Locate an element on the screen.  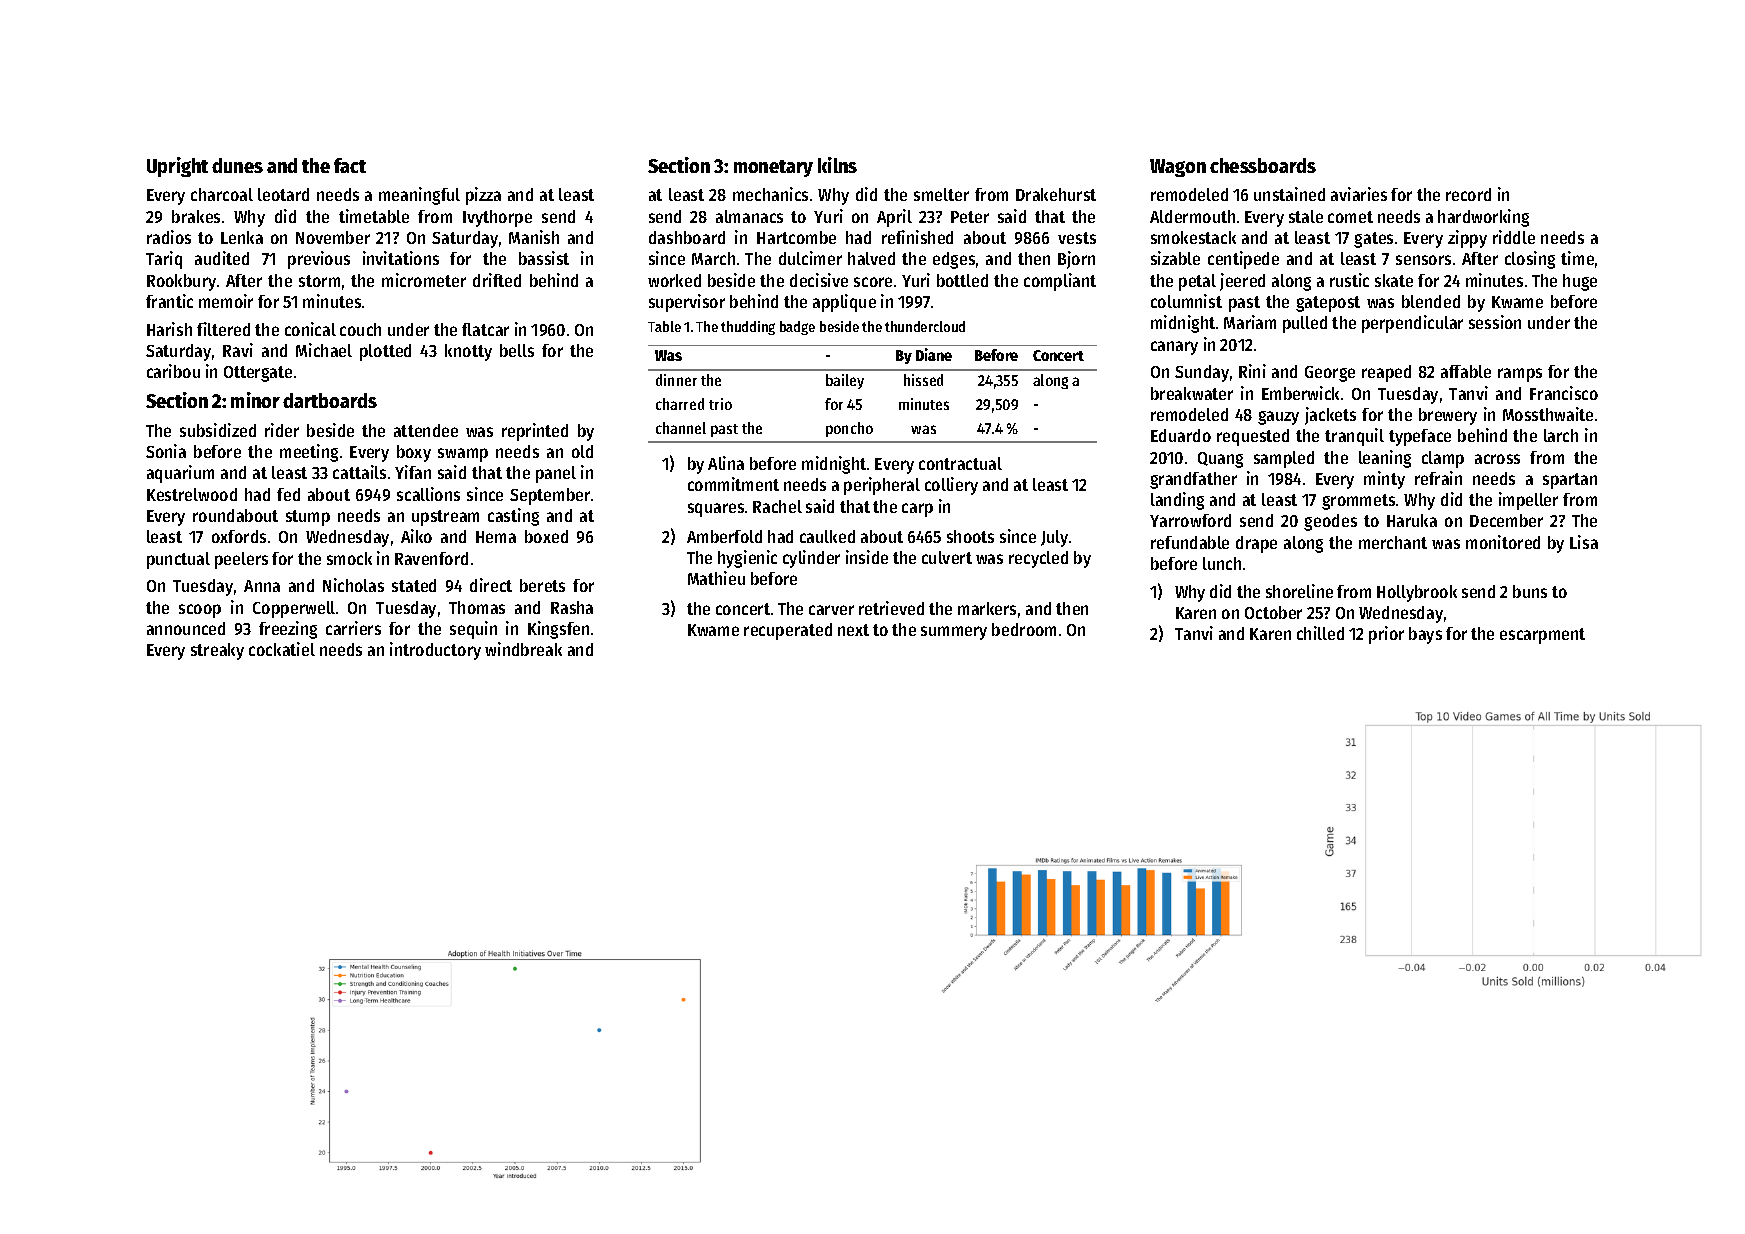
chessboards is located at coordinates (1263, 165).
